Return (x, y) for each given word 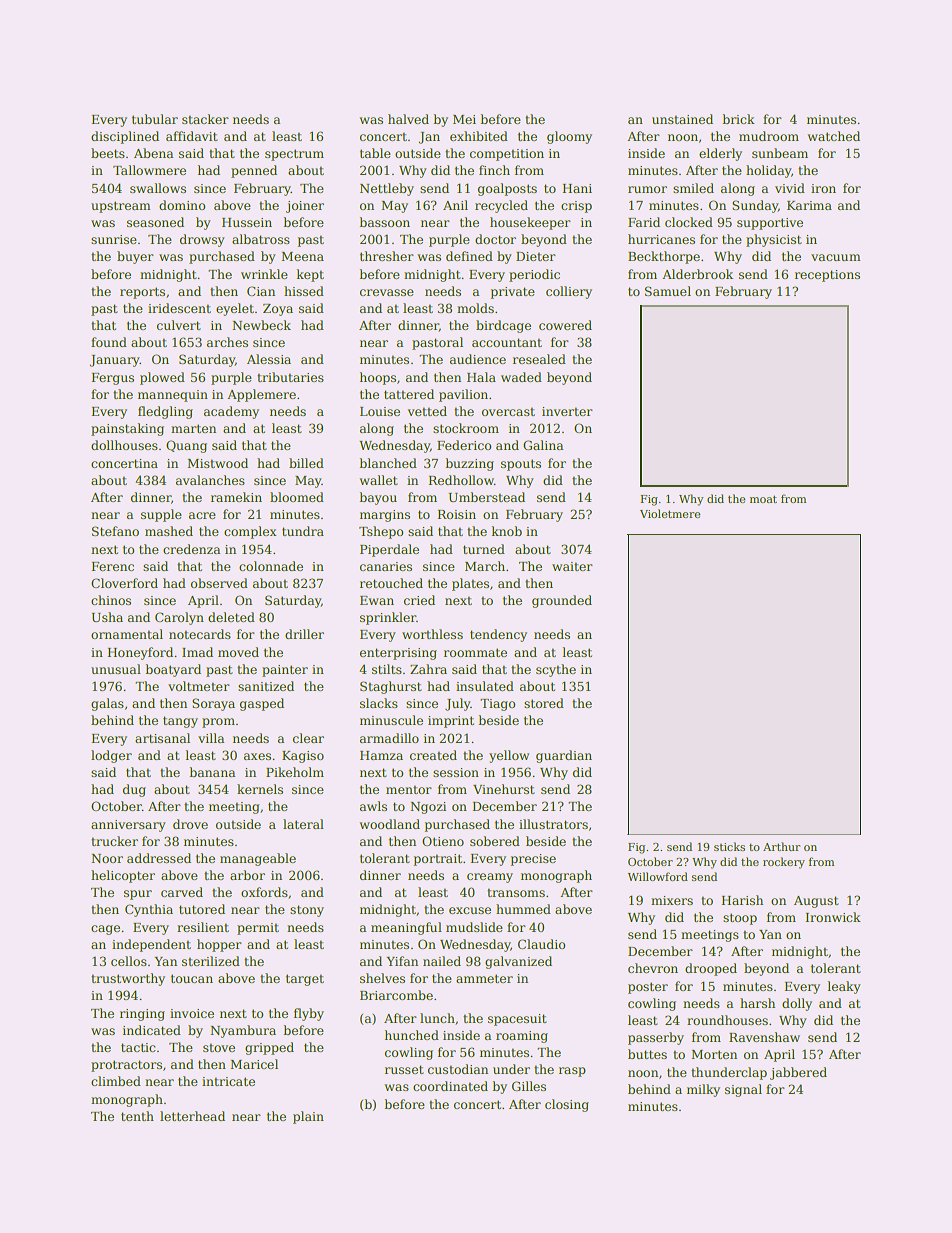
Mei (464, 119)
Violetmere (670, 513)
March (485, 566)
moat (763, 499)
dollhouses (124, 445)
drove (190, 824)
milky (703, 1090)
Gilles (529, 1086)
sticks (729, 846)
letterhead (192, 1116)
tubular (155, 119)
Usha (107, 617)
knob (507, 531)
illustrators (553, 824)
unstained (682, 119)
